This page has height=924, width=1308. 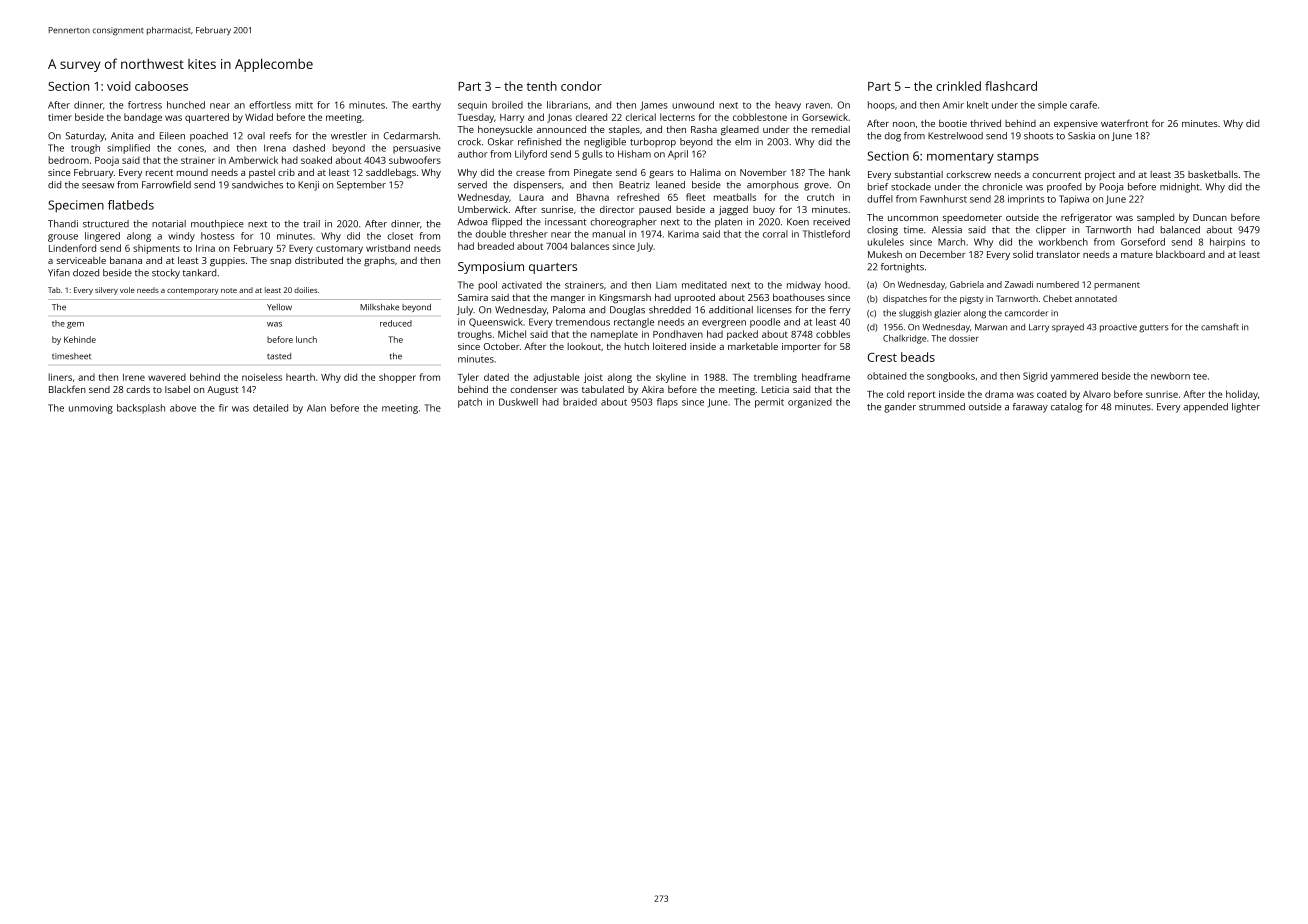 I want to click on gander, so click(x=900, y=408).
